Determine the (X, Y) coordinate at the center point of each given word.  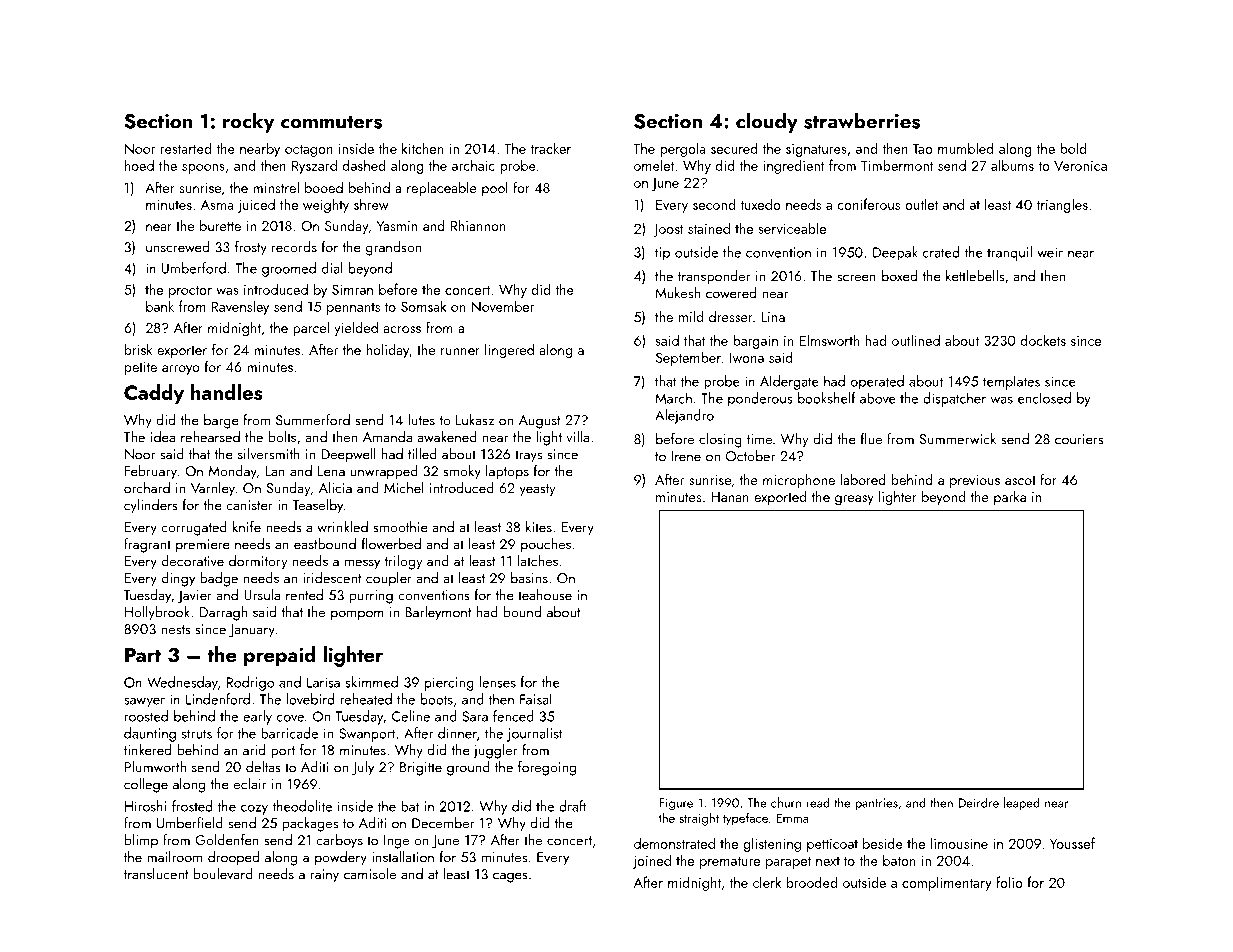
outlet (921, 204)
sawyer (144, 703)
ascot (1020, 480)
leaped (1022, 804)
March (673, 398)
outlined (916, 340)
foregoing (547, 768)
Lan (275, 471)
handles (226, 392)
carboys (339, 841)
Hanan (730, 497)
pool (495, 189)
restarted (186, 148)
